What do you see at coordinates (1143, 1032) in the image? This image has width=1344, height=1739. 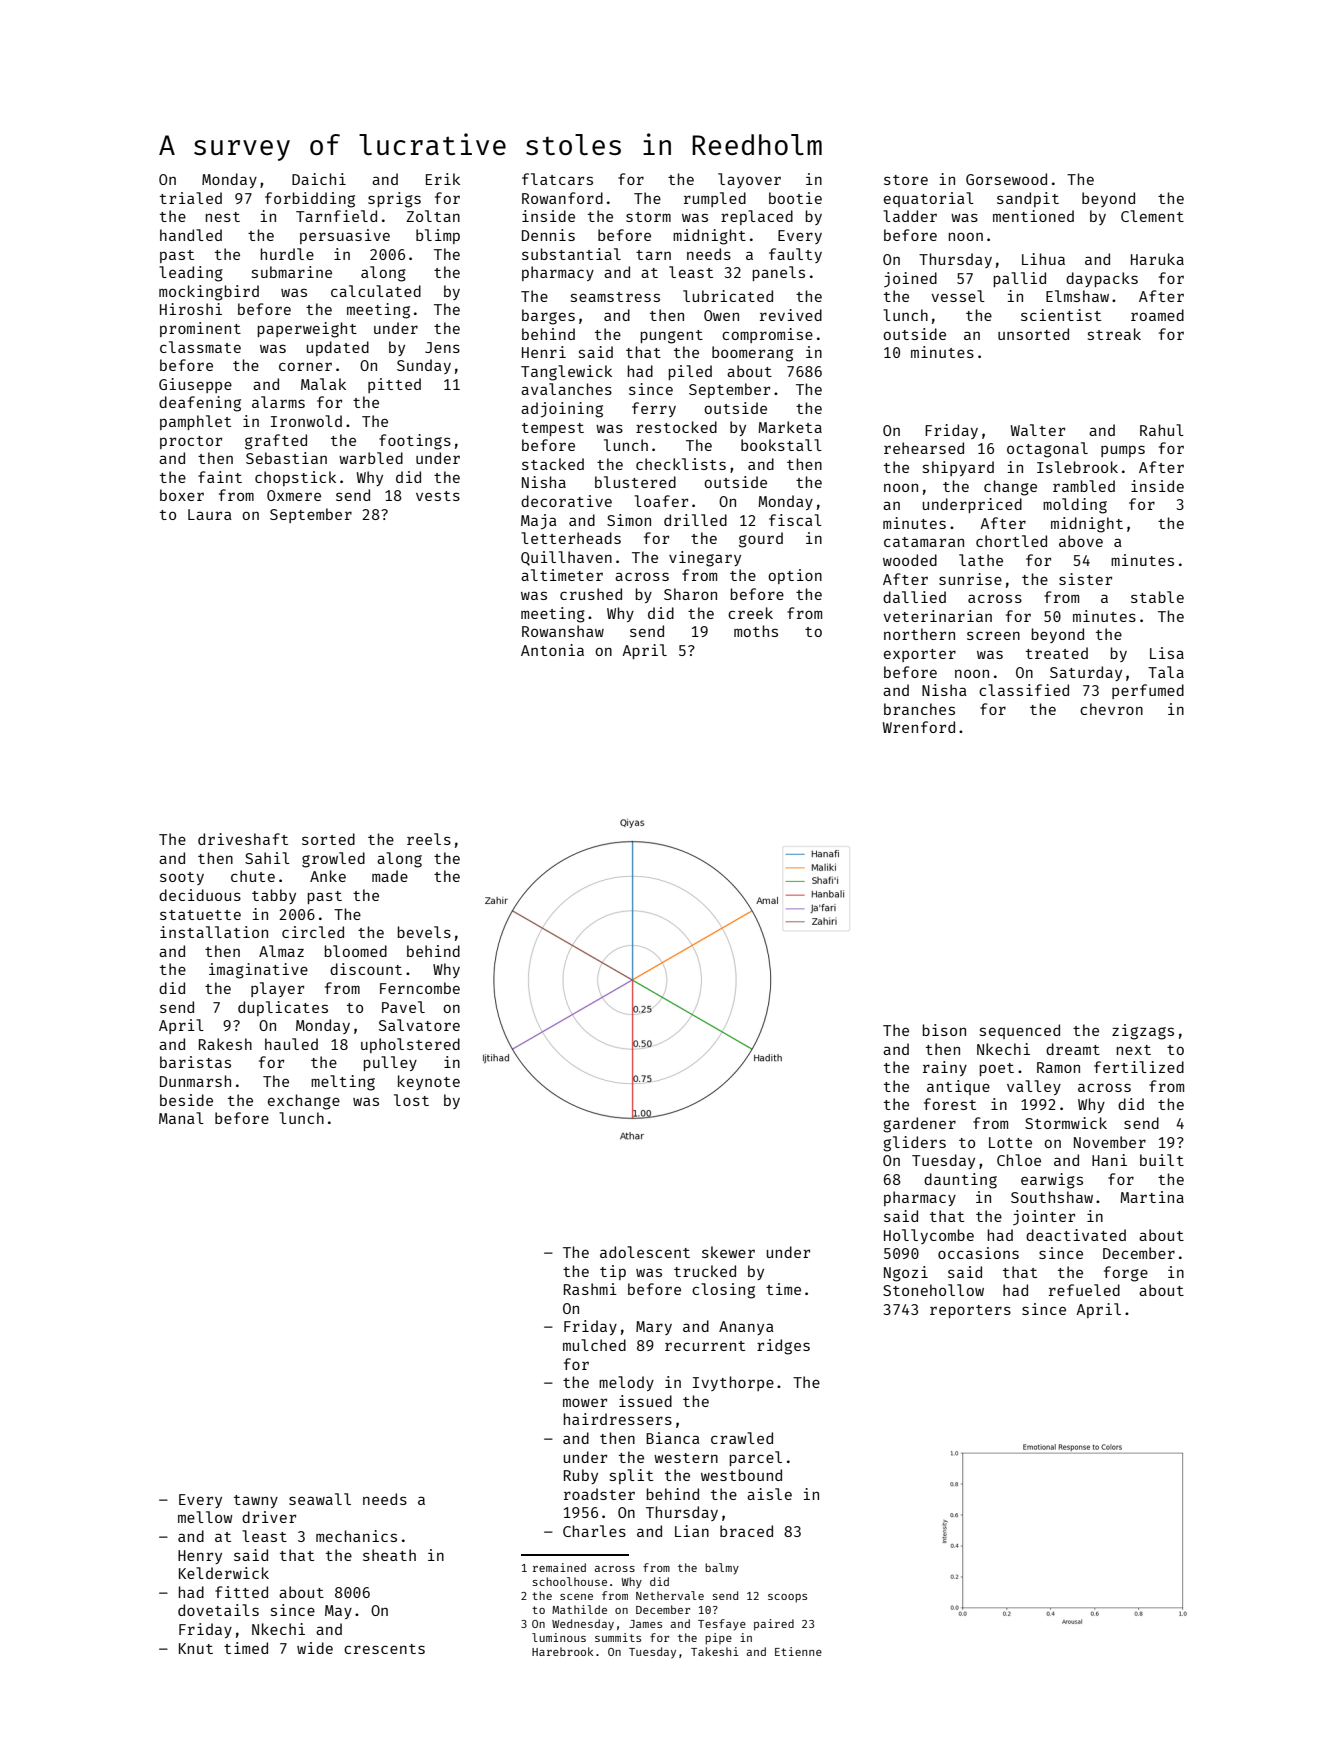 I see `zigzags` at bounding box center [1143, 1032].
